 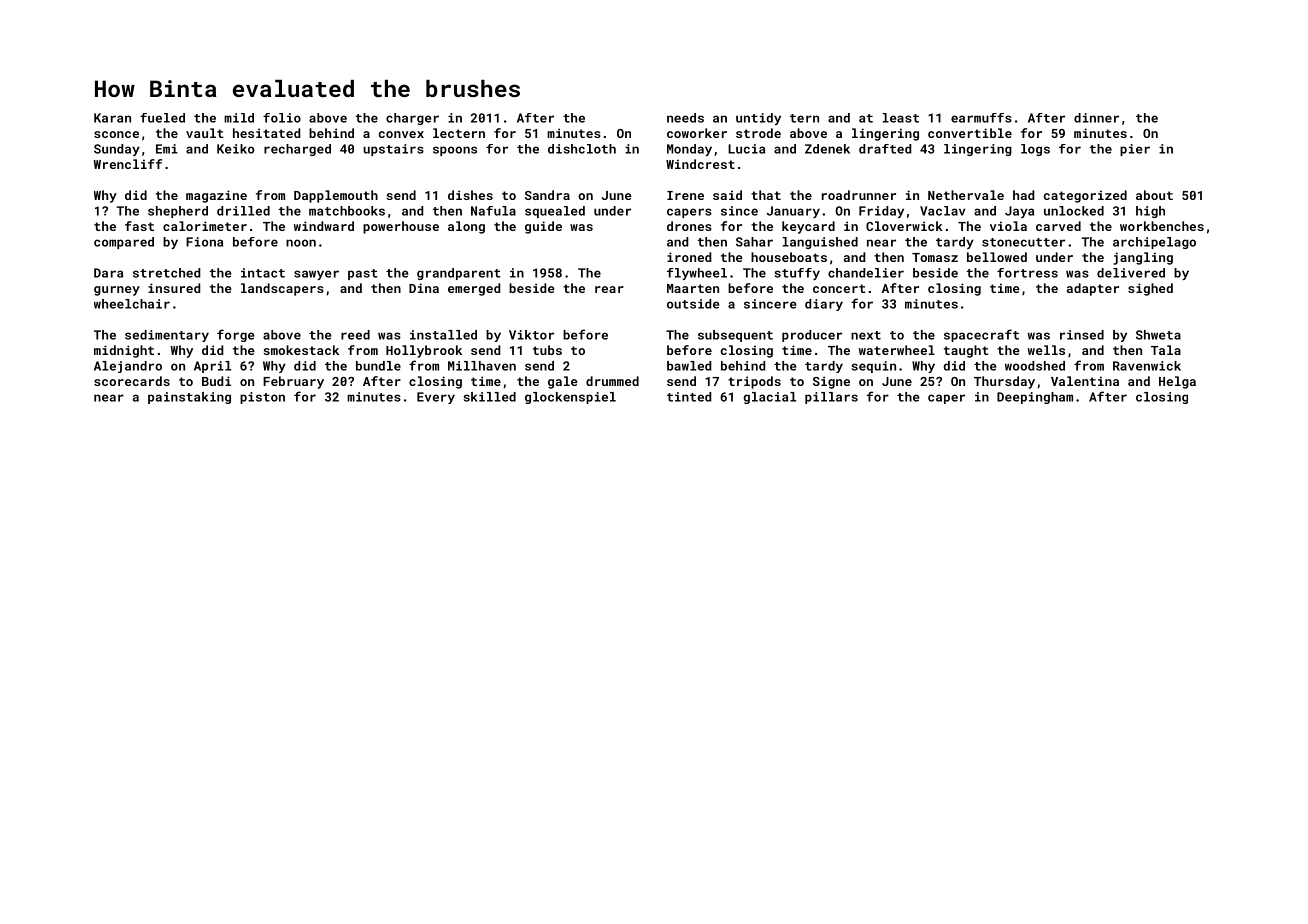 I want to click on Dapplemouth, so click(x=336, y=196).
